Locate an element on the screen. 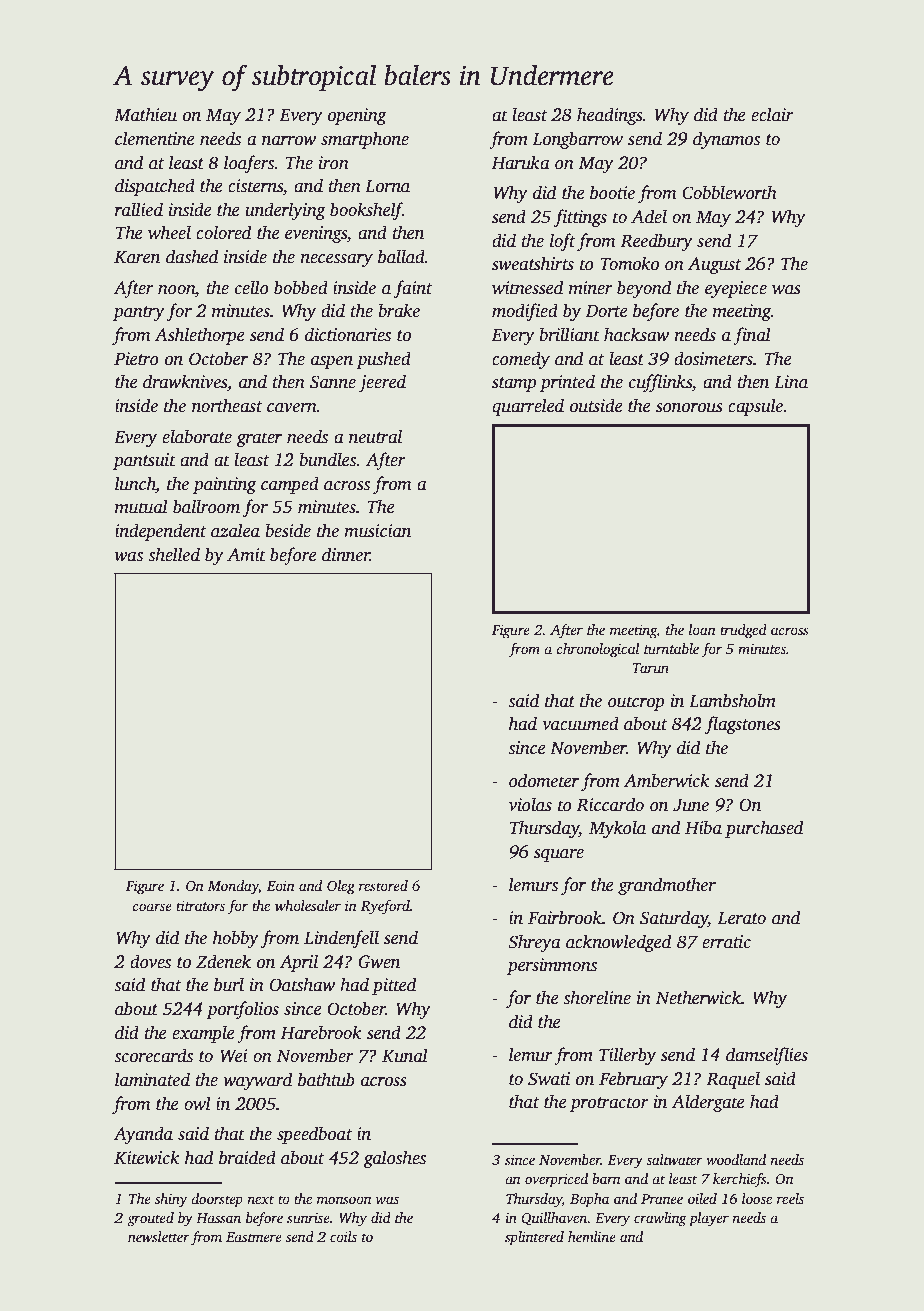 Image resolution: width=924 pixels, height=1311 pixels. opening is located at coordinates (357, 116).
